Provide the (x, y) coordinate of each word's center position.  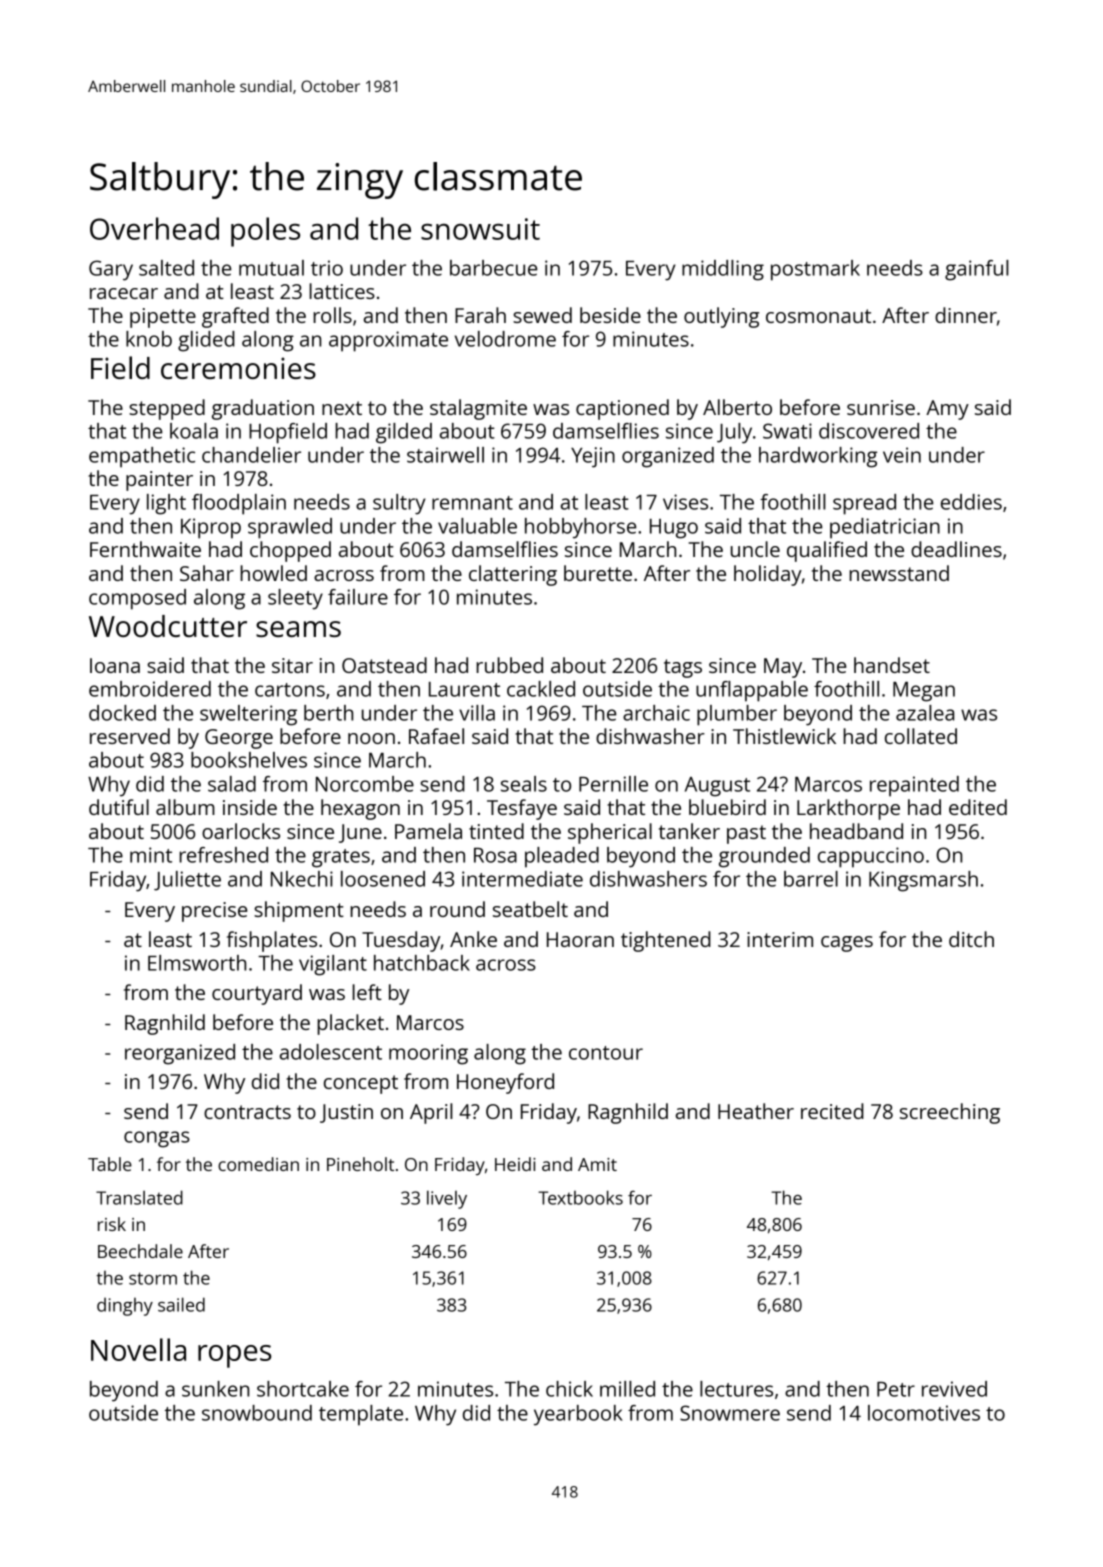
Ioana (115, 665)
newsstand (899, 573)
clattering (513, 575)
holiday (768, 575)
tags (683, 668)
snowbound (257, 1413)
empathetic (142, 457)
